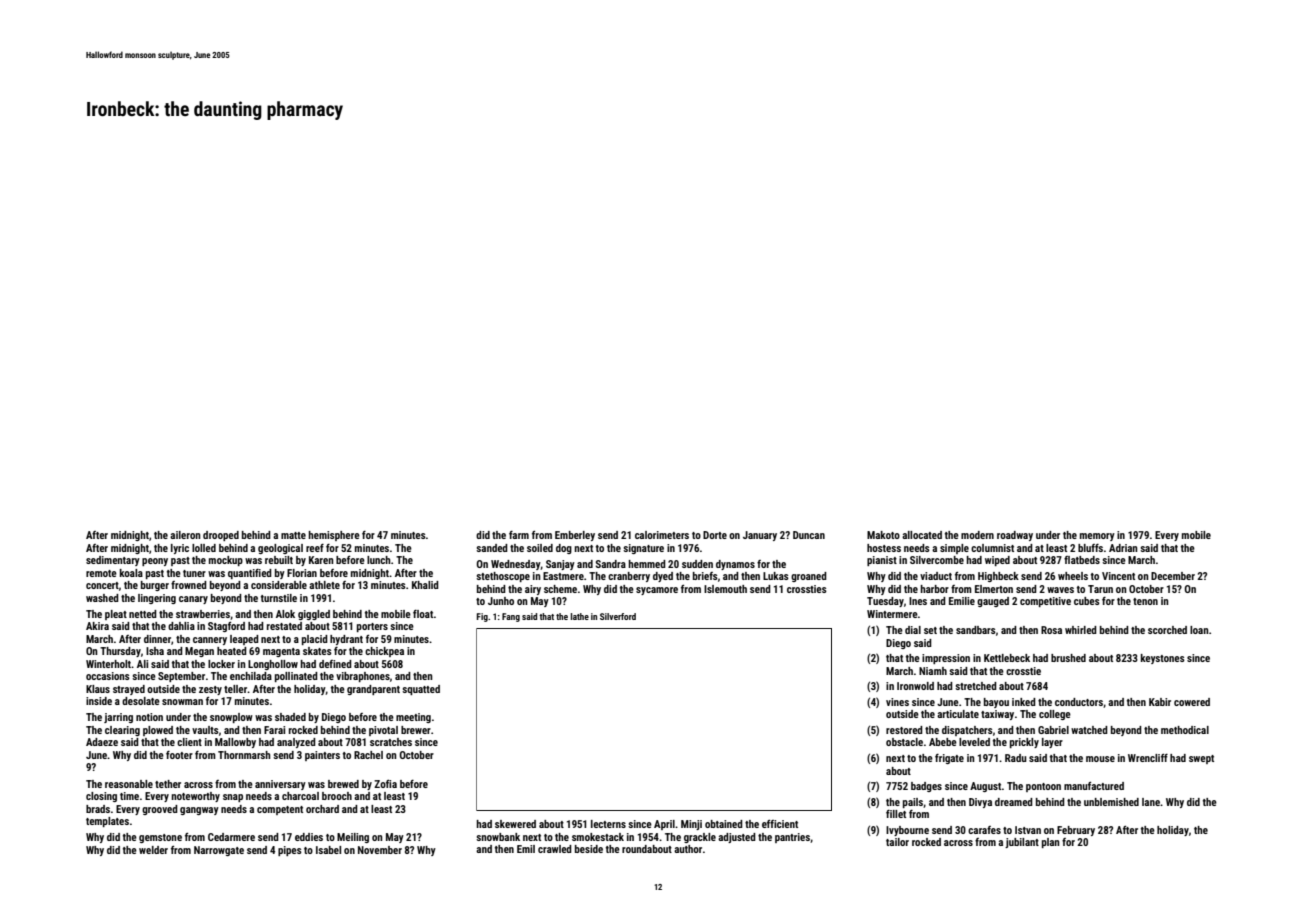 The height and width of the screenshot is (924, 1308). Describe the element at coordinates (915, 686) in the screenshot. I see `Ironwold` at that location.
